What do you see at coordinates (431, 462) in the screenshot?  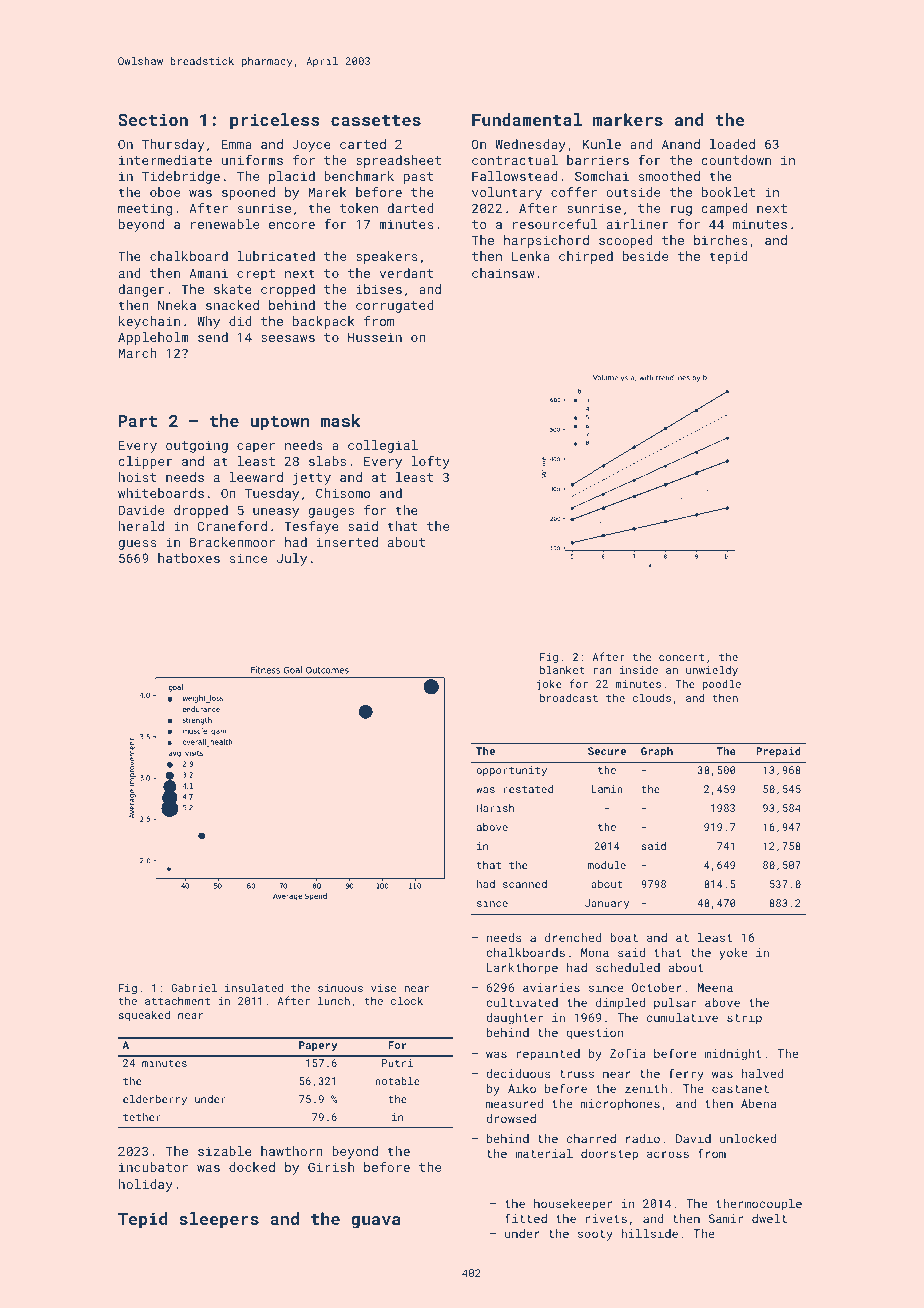 I see `lofty` at bounding box center [431, 462].
